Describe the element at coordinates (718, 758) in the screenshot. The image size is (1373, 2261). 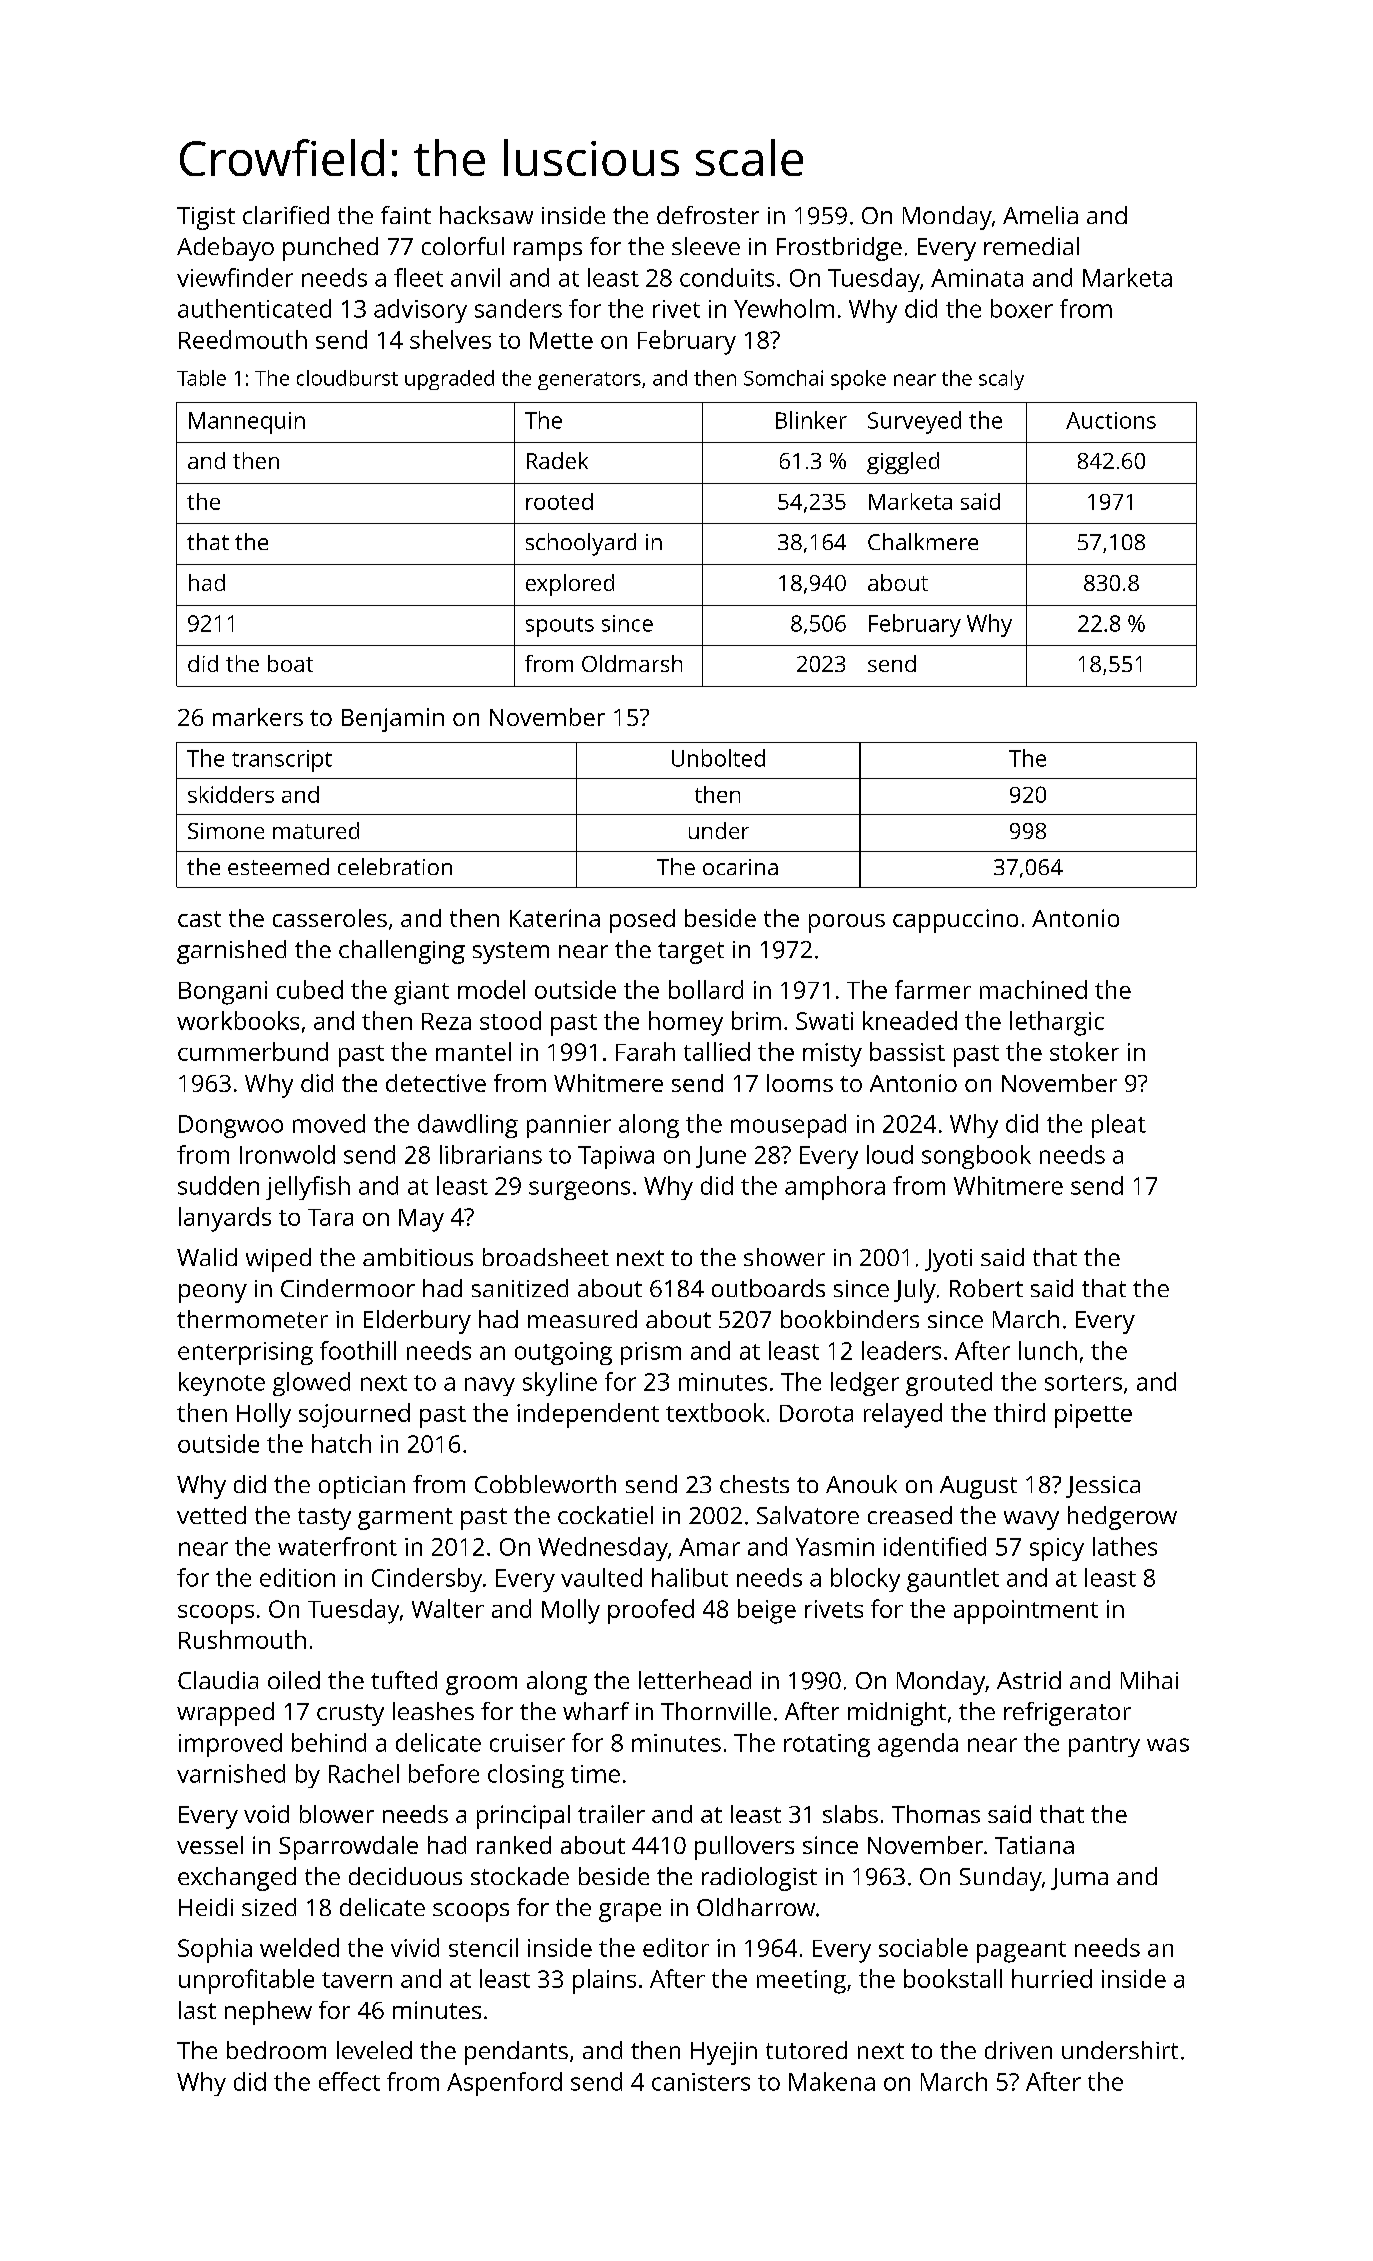
I see `Unbolted` at that location.
